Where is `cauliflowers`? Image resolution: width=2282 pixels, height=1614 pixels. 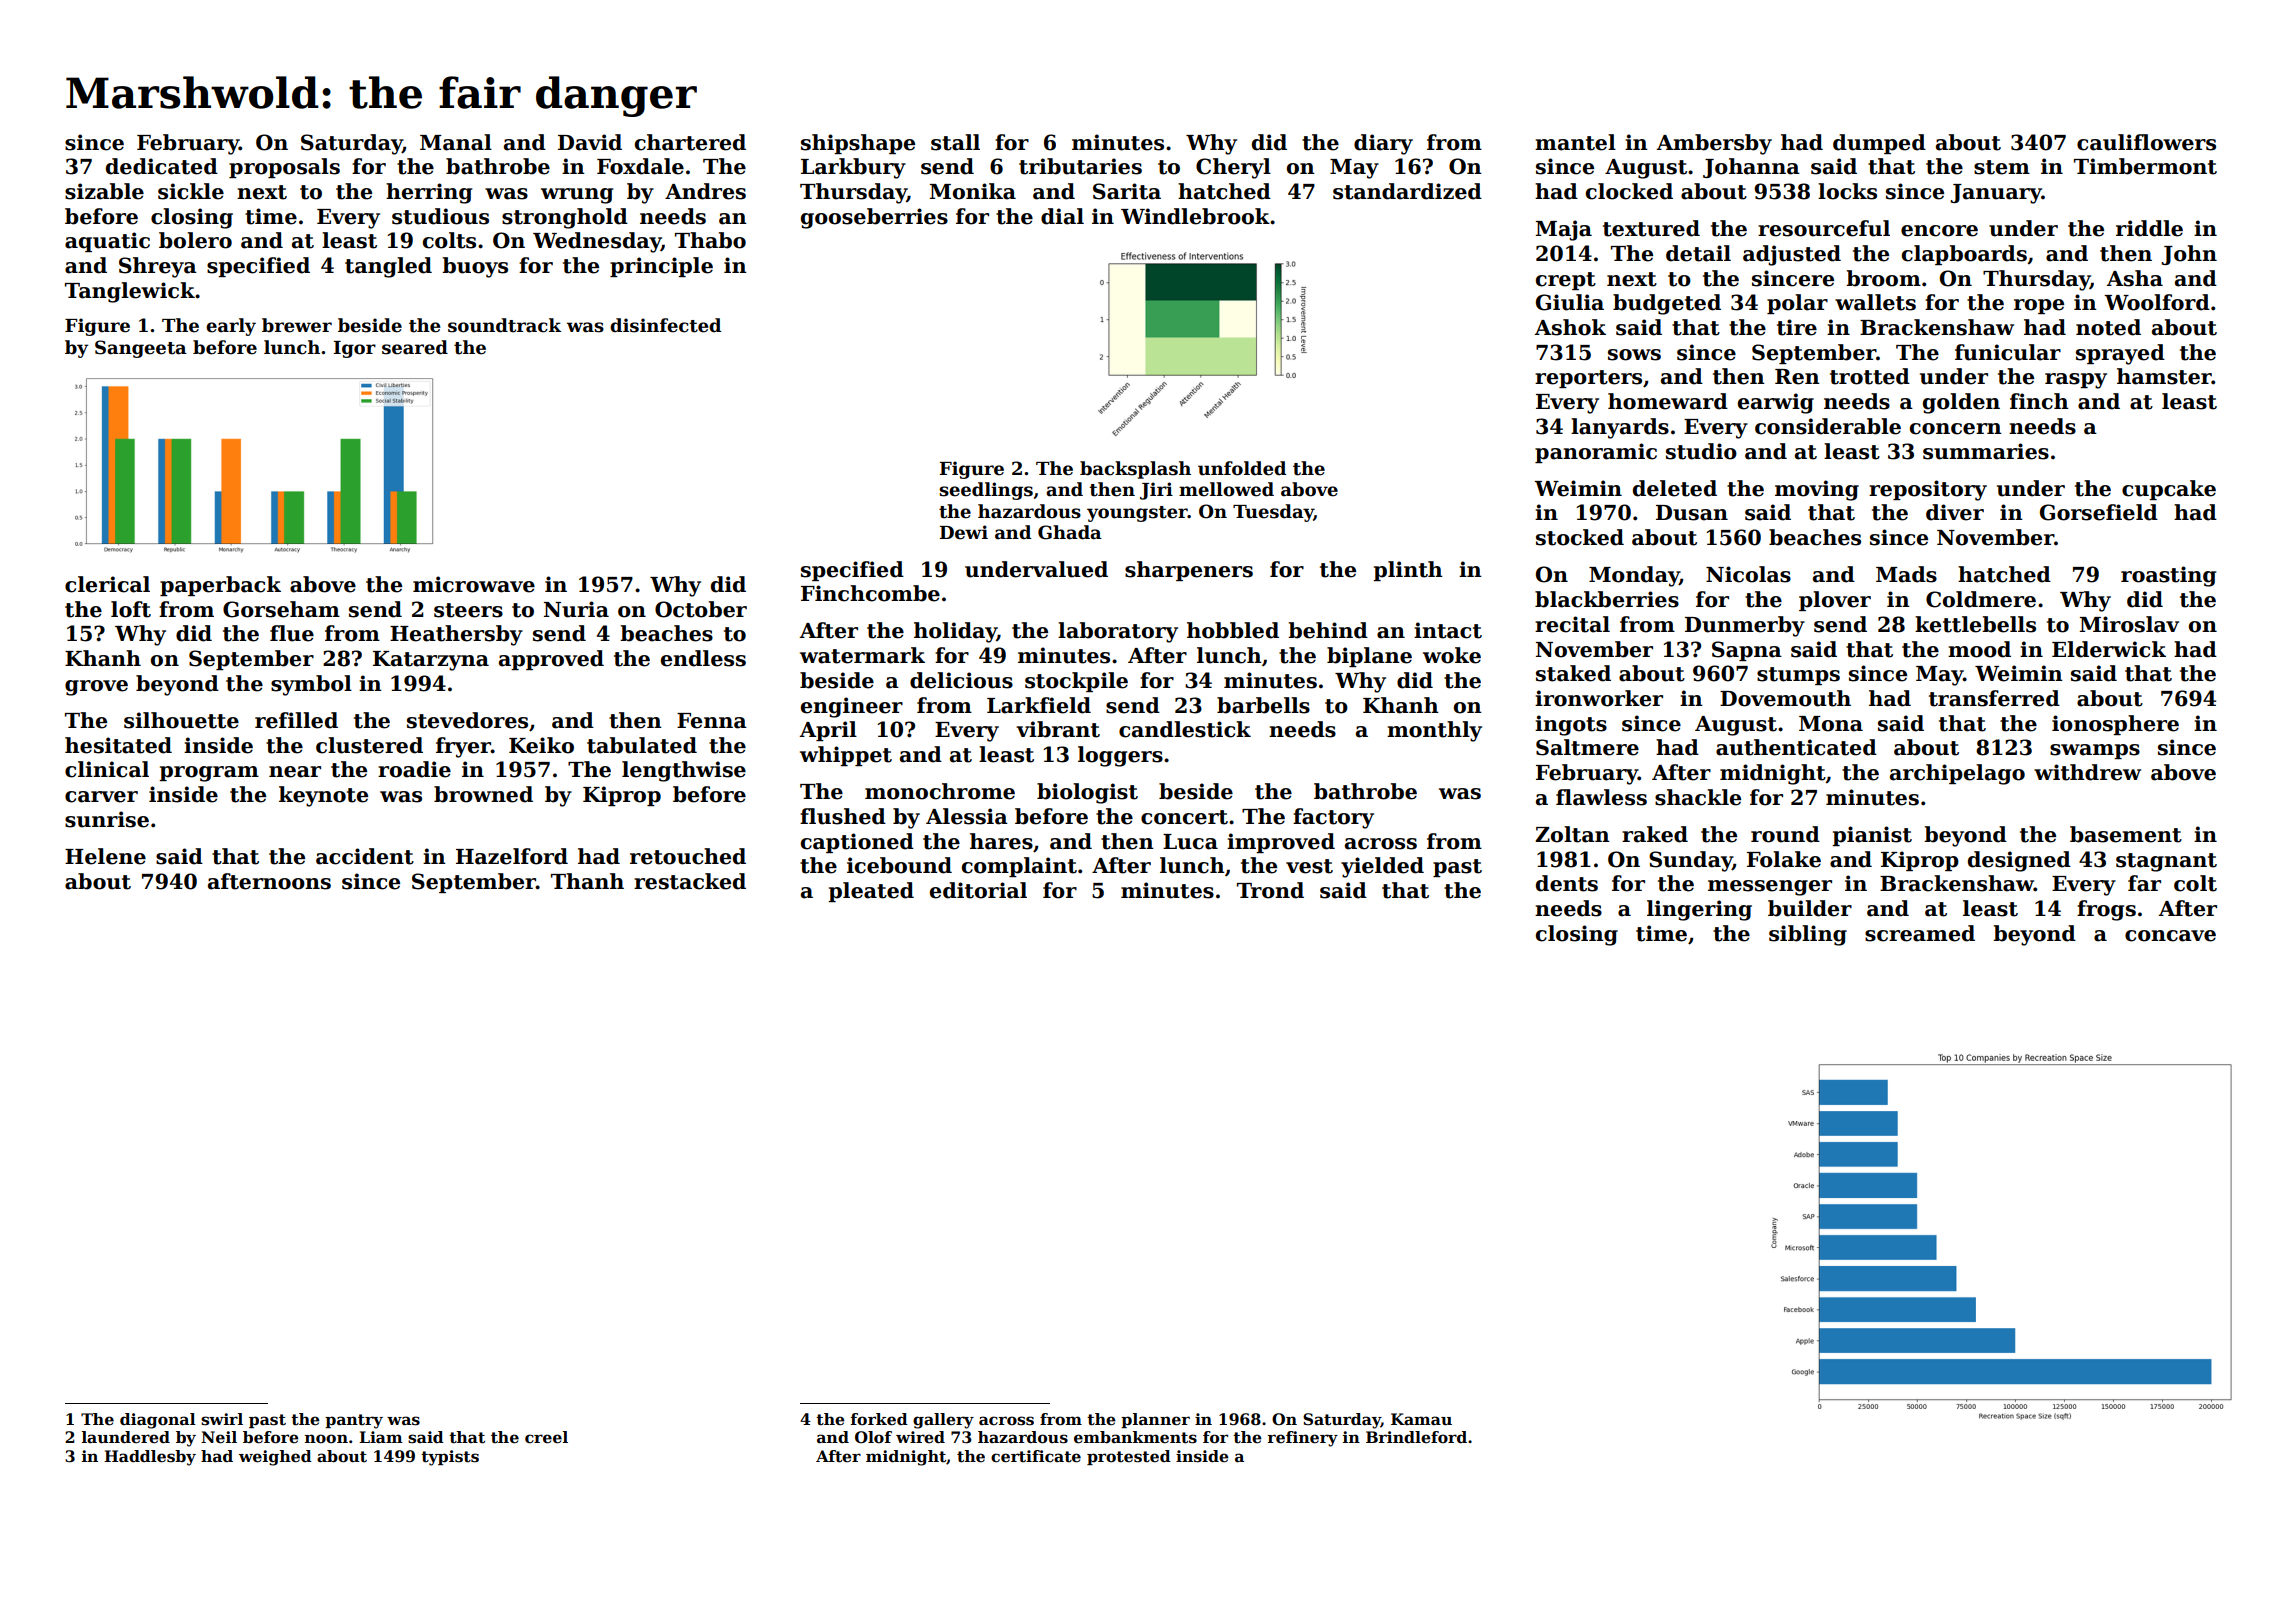
cauliflowers is located at coordinates (2146, 142).
